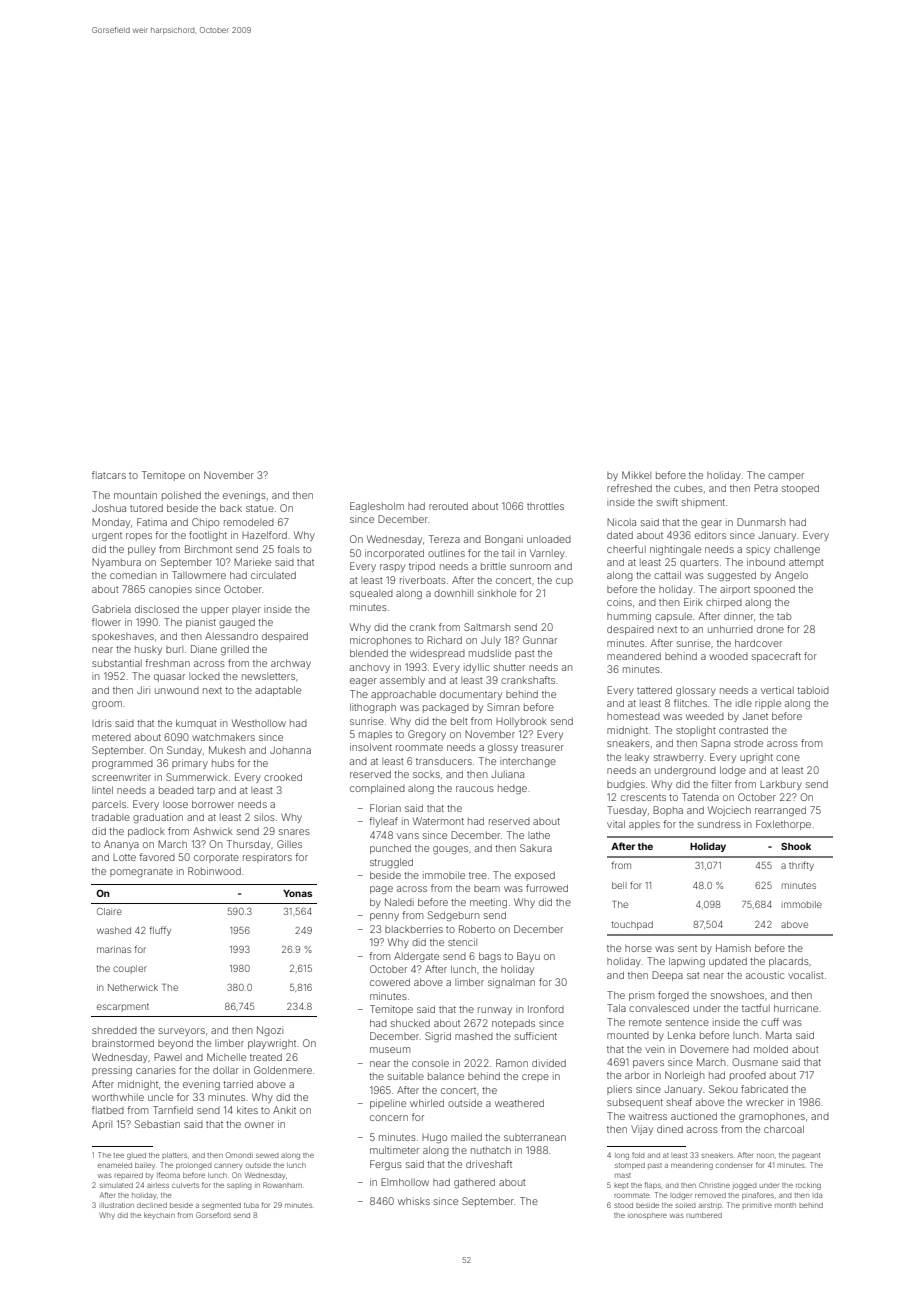 Image resolution: width=924 pixels, height=1308 pixels. What do you see at coordinates (427, 1103) in the screenshot?
I see `whirled` at bounding box center [427, 1103].
